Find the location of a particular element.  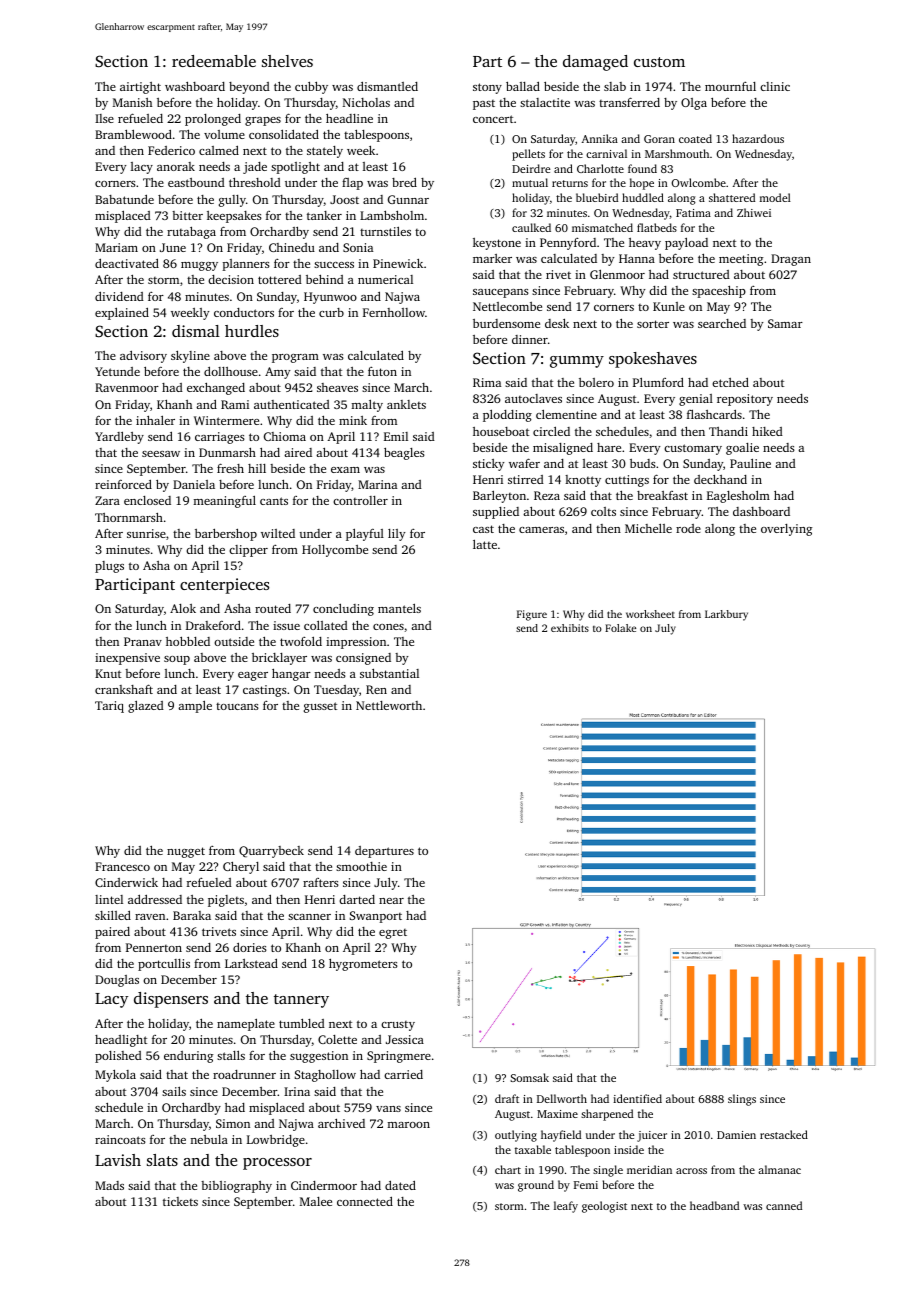

identified is located at coordinates (637, 1098).
